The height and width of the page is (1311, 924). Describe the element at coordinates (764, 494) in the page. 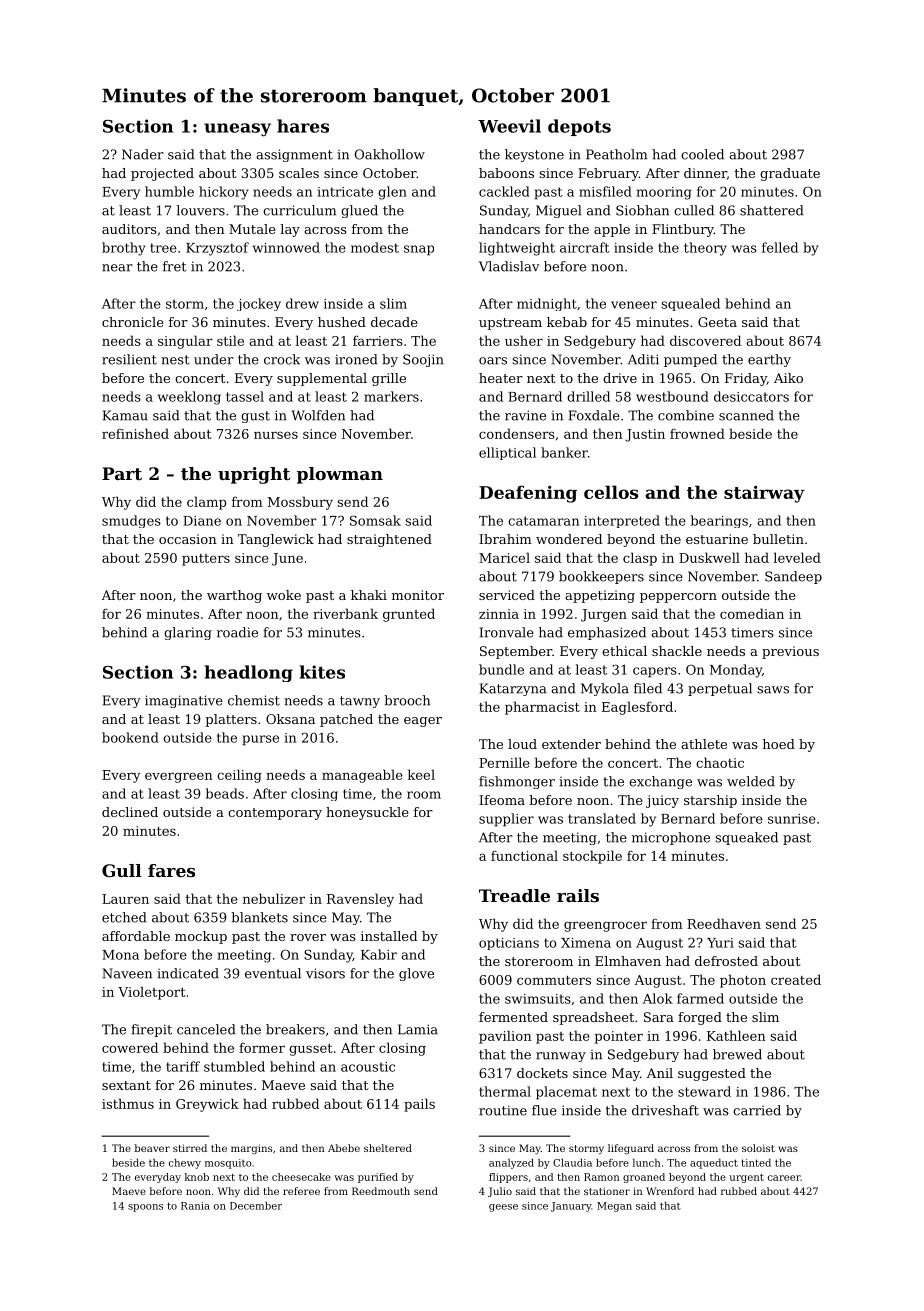

I see `stairway` at that location.
